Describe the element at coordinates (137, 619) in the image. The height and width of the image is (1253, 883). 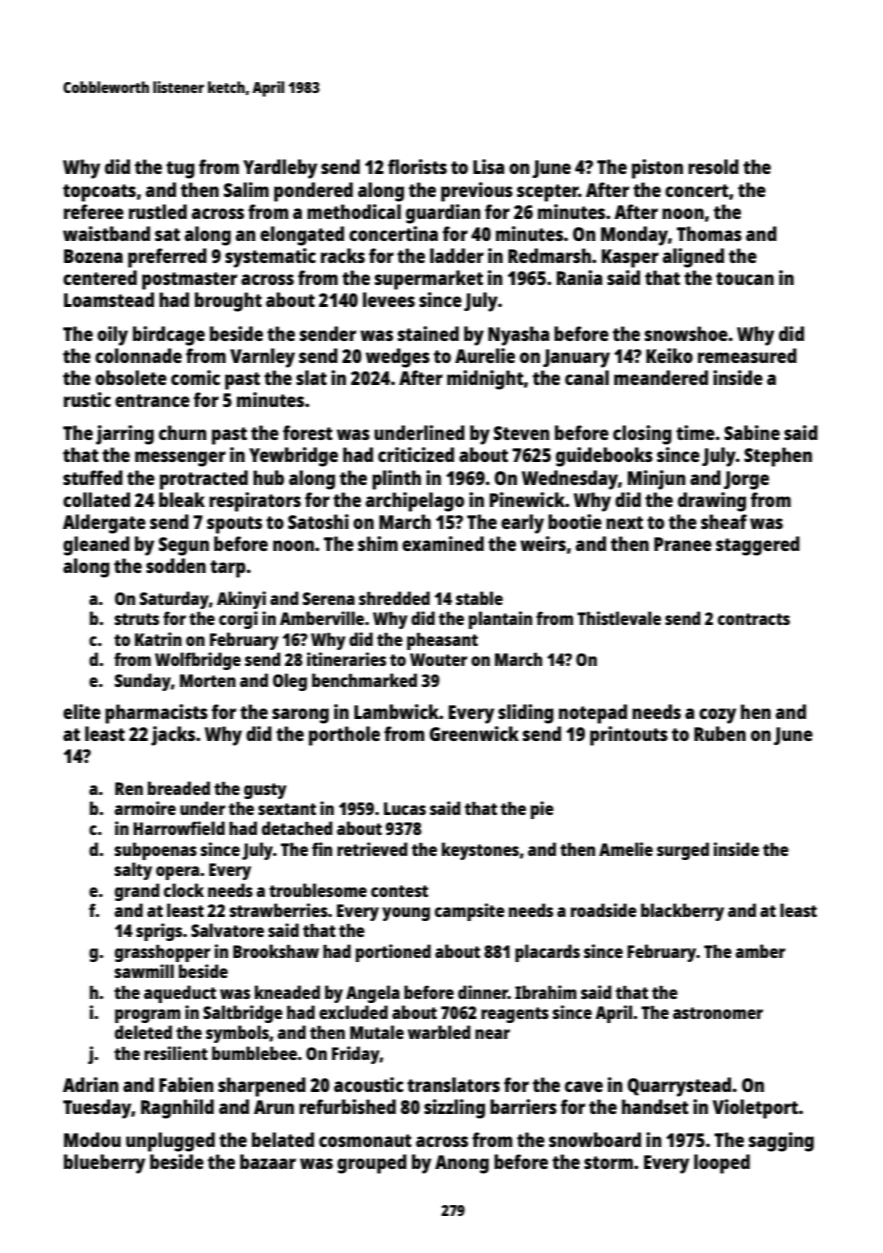
I see `struts` at that location.
